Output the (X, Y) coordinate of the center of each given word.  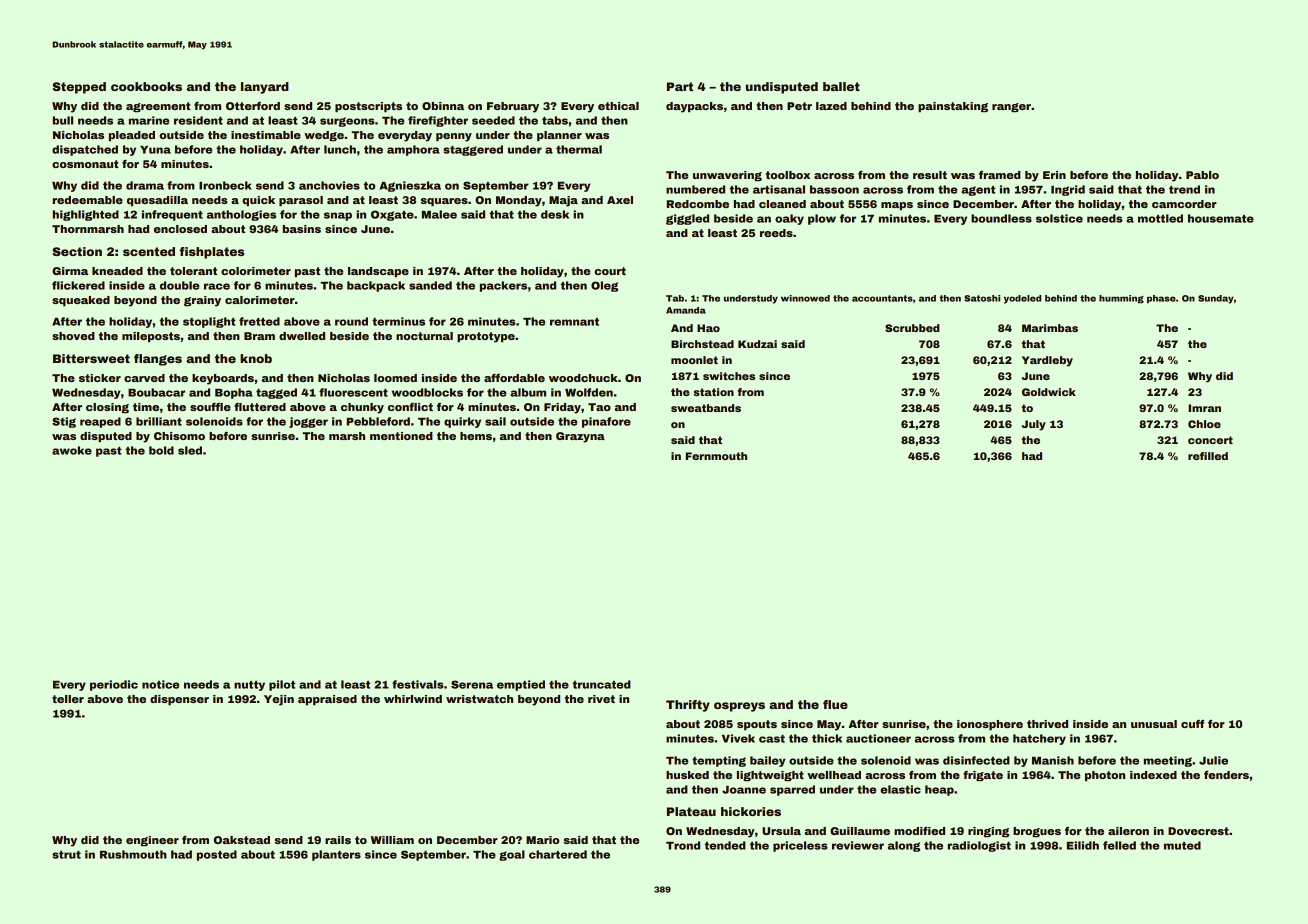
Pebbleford (378, 421)
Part (680, 86)
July (1034, 425)
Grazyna (580, 437)
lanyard (265, 88)
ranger (1011, 107)
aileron (1128, 831)
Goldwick (1049, 392)
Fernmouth (716, 456)
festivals (418, 684)
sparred (792, 790)
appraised (327, 700)
